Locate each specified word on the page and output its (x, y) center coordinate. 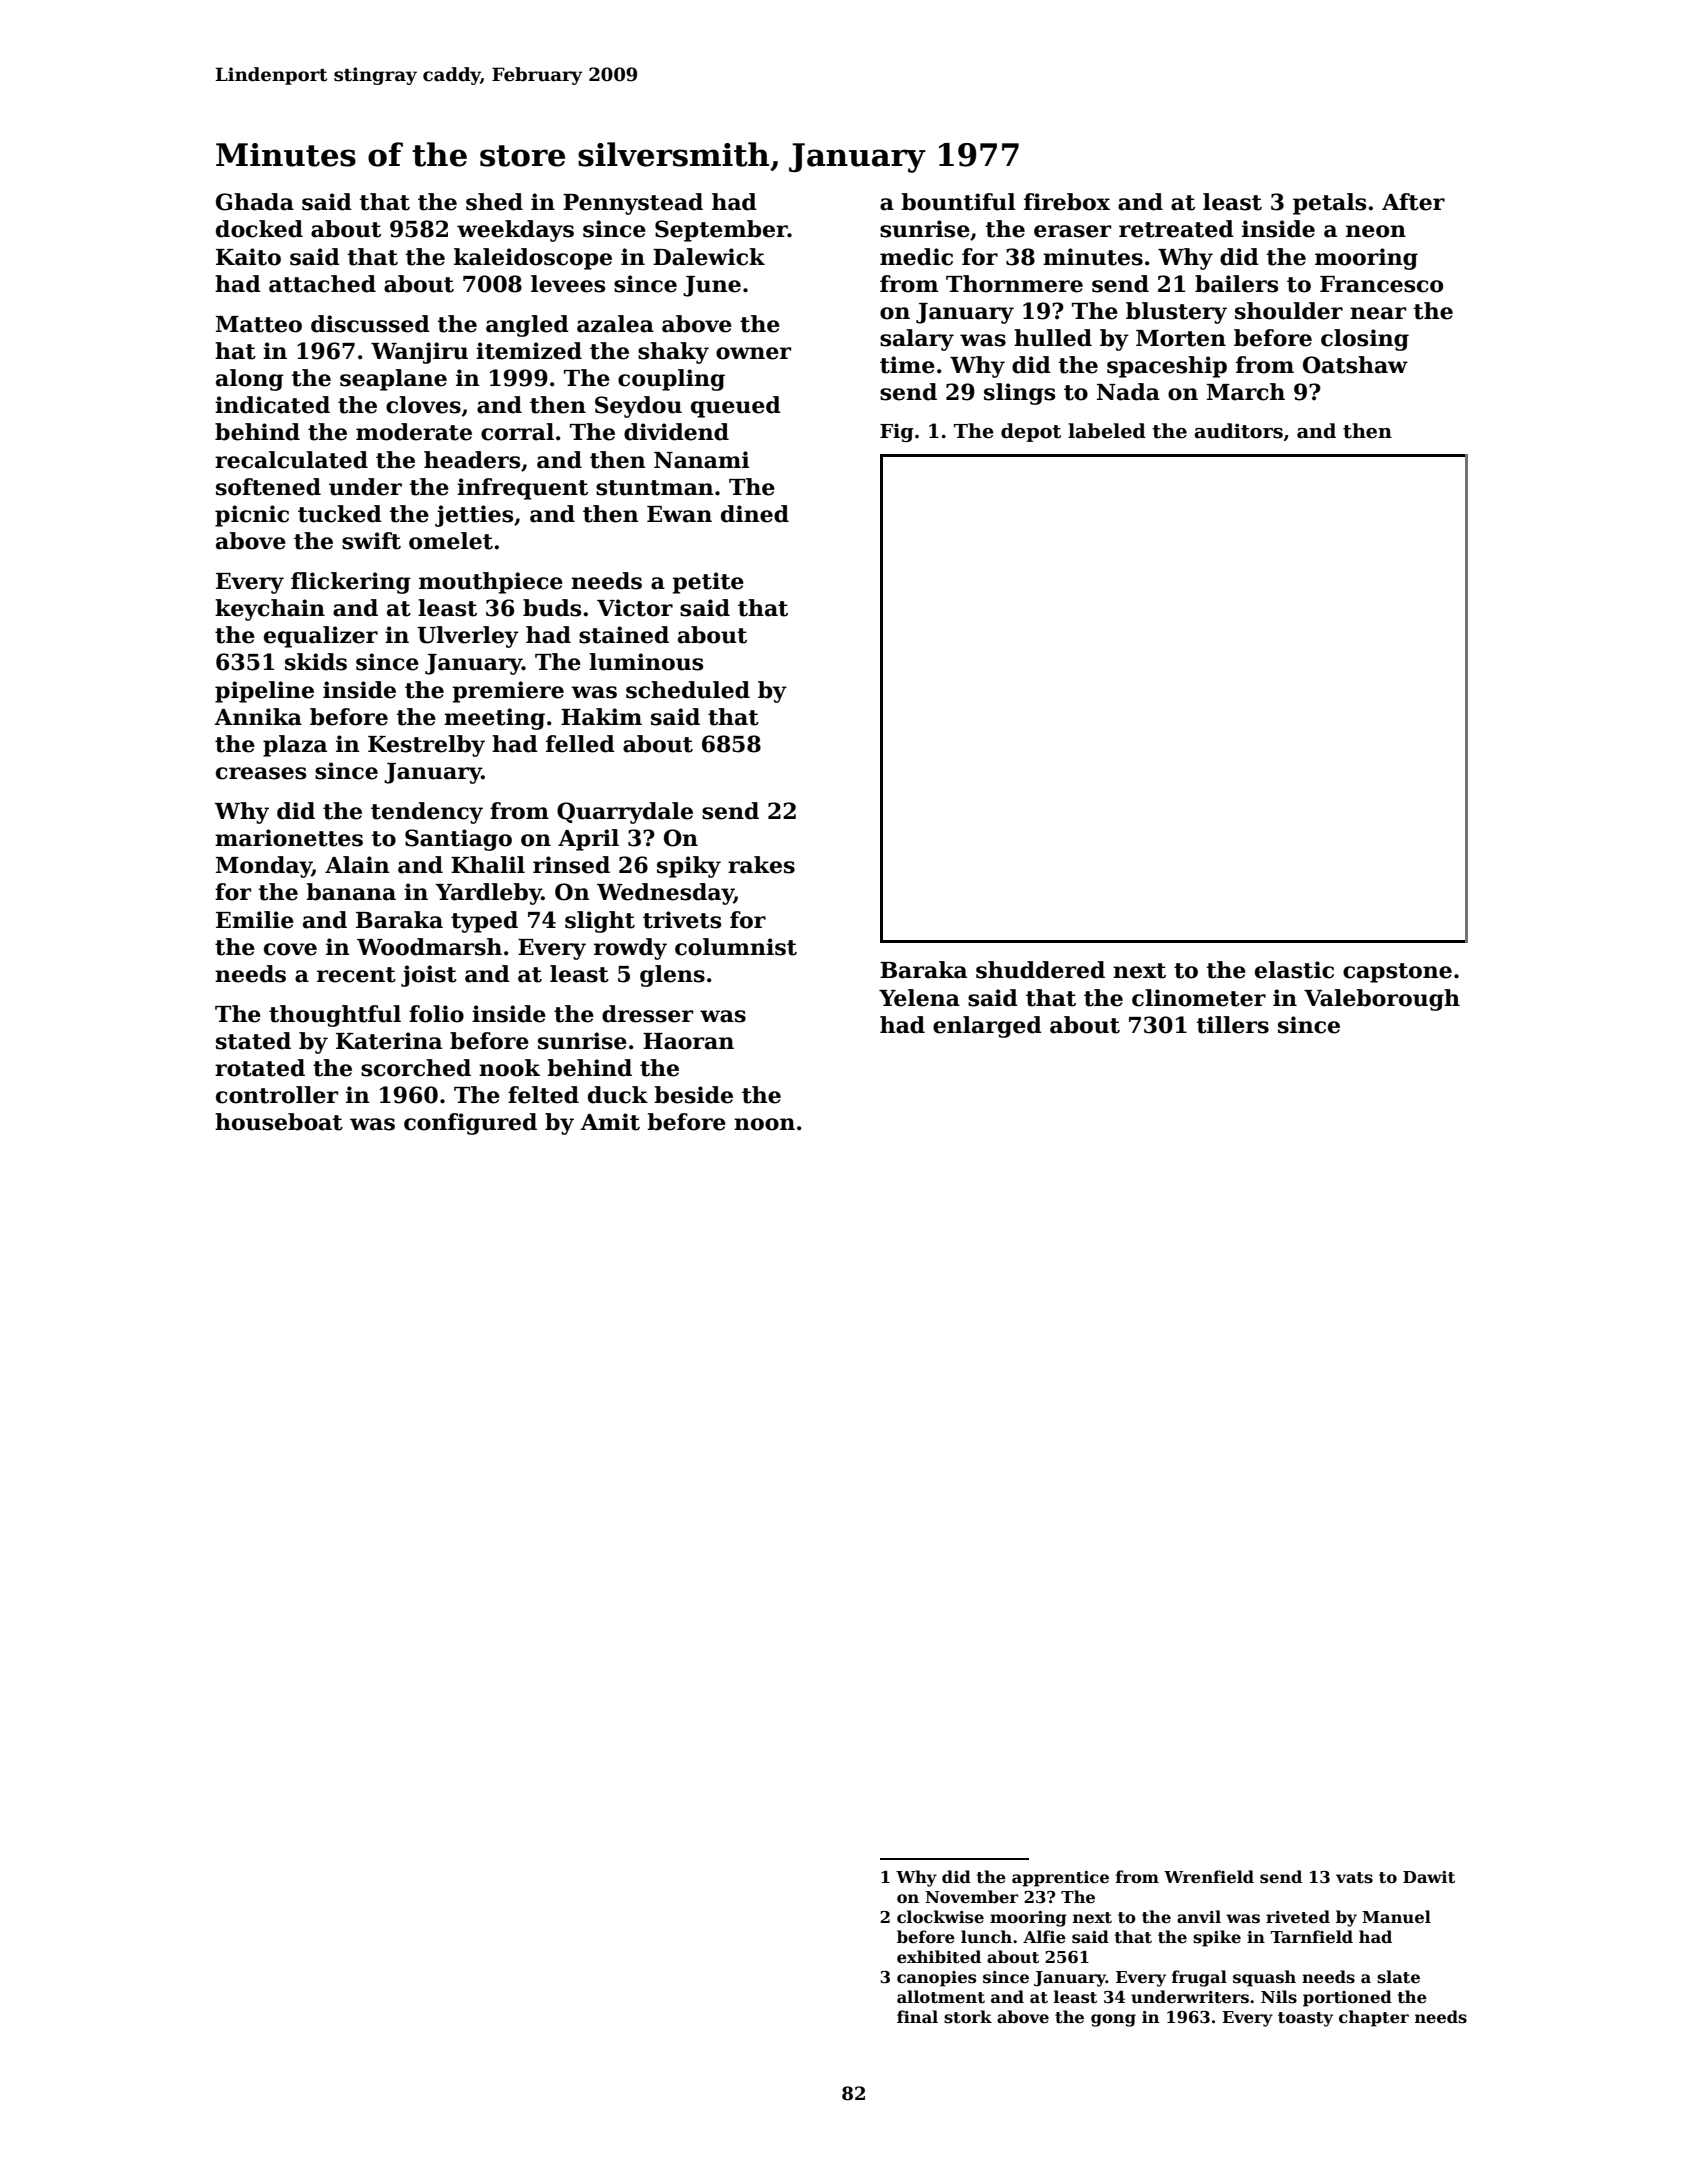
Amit (610, 1122)
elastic (1294, 970)
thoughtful (335, 1016)
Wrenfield (1209, 1877)
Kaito (248, 257)
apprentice (1060, 1879)
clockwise (940, 1917)
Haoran (688, 1041)
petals (1329, 204)
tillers (1233, 1025)
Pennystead (633, 204)
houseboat (279, 1122)
